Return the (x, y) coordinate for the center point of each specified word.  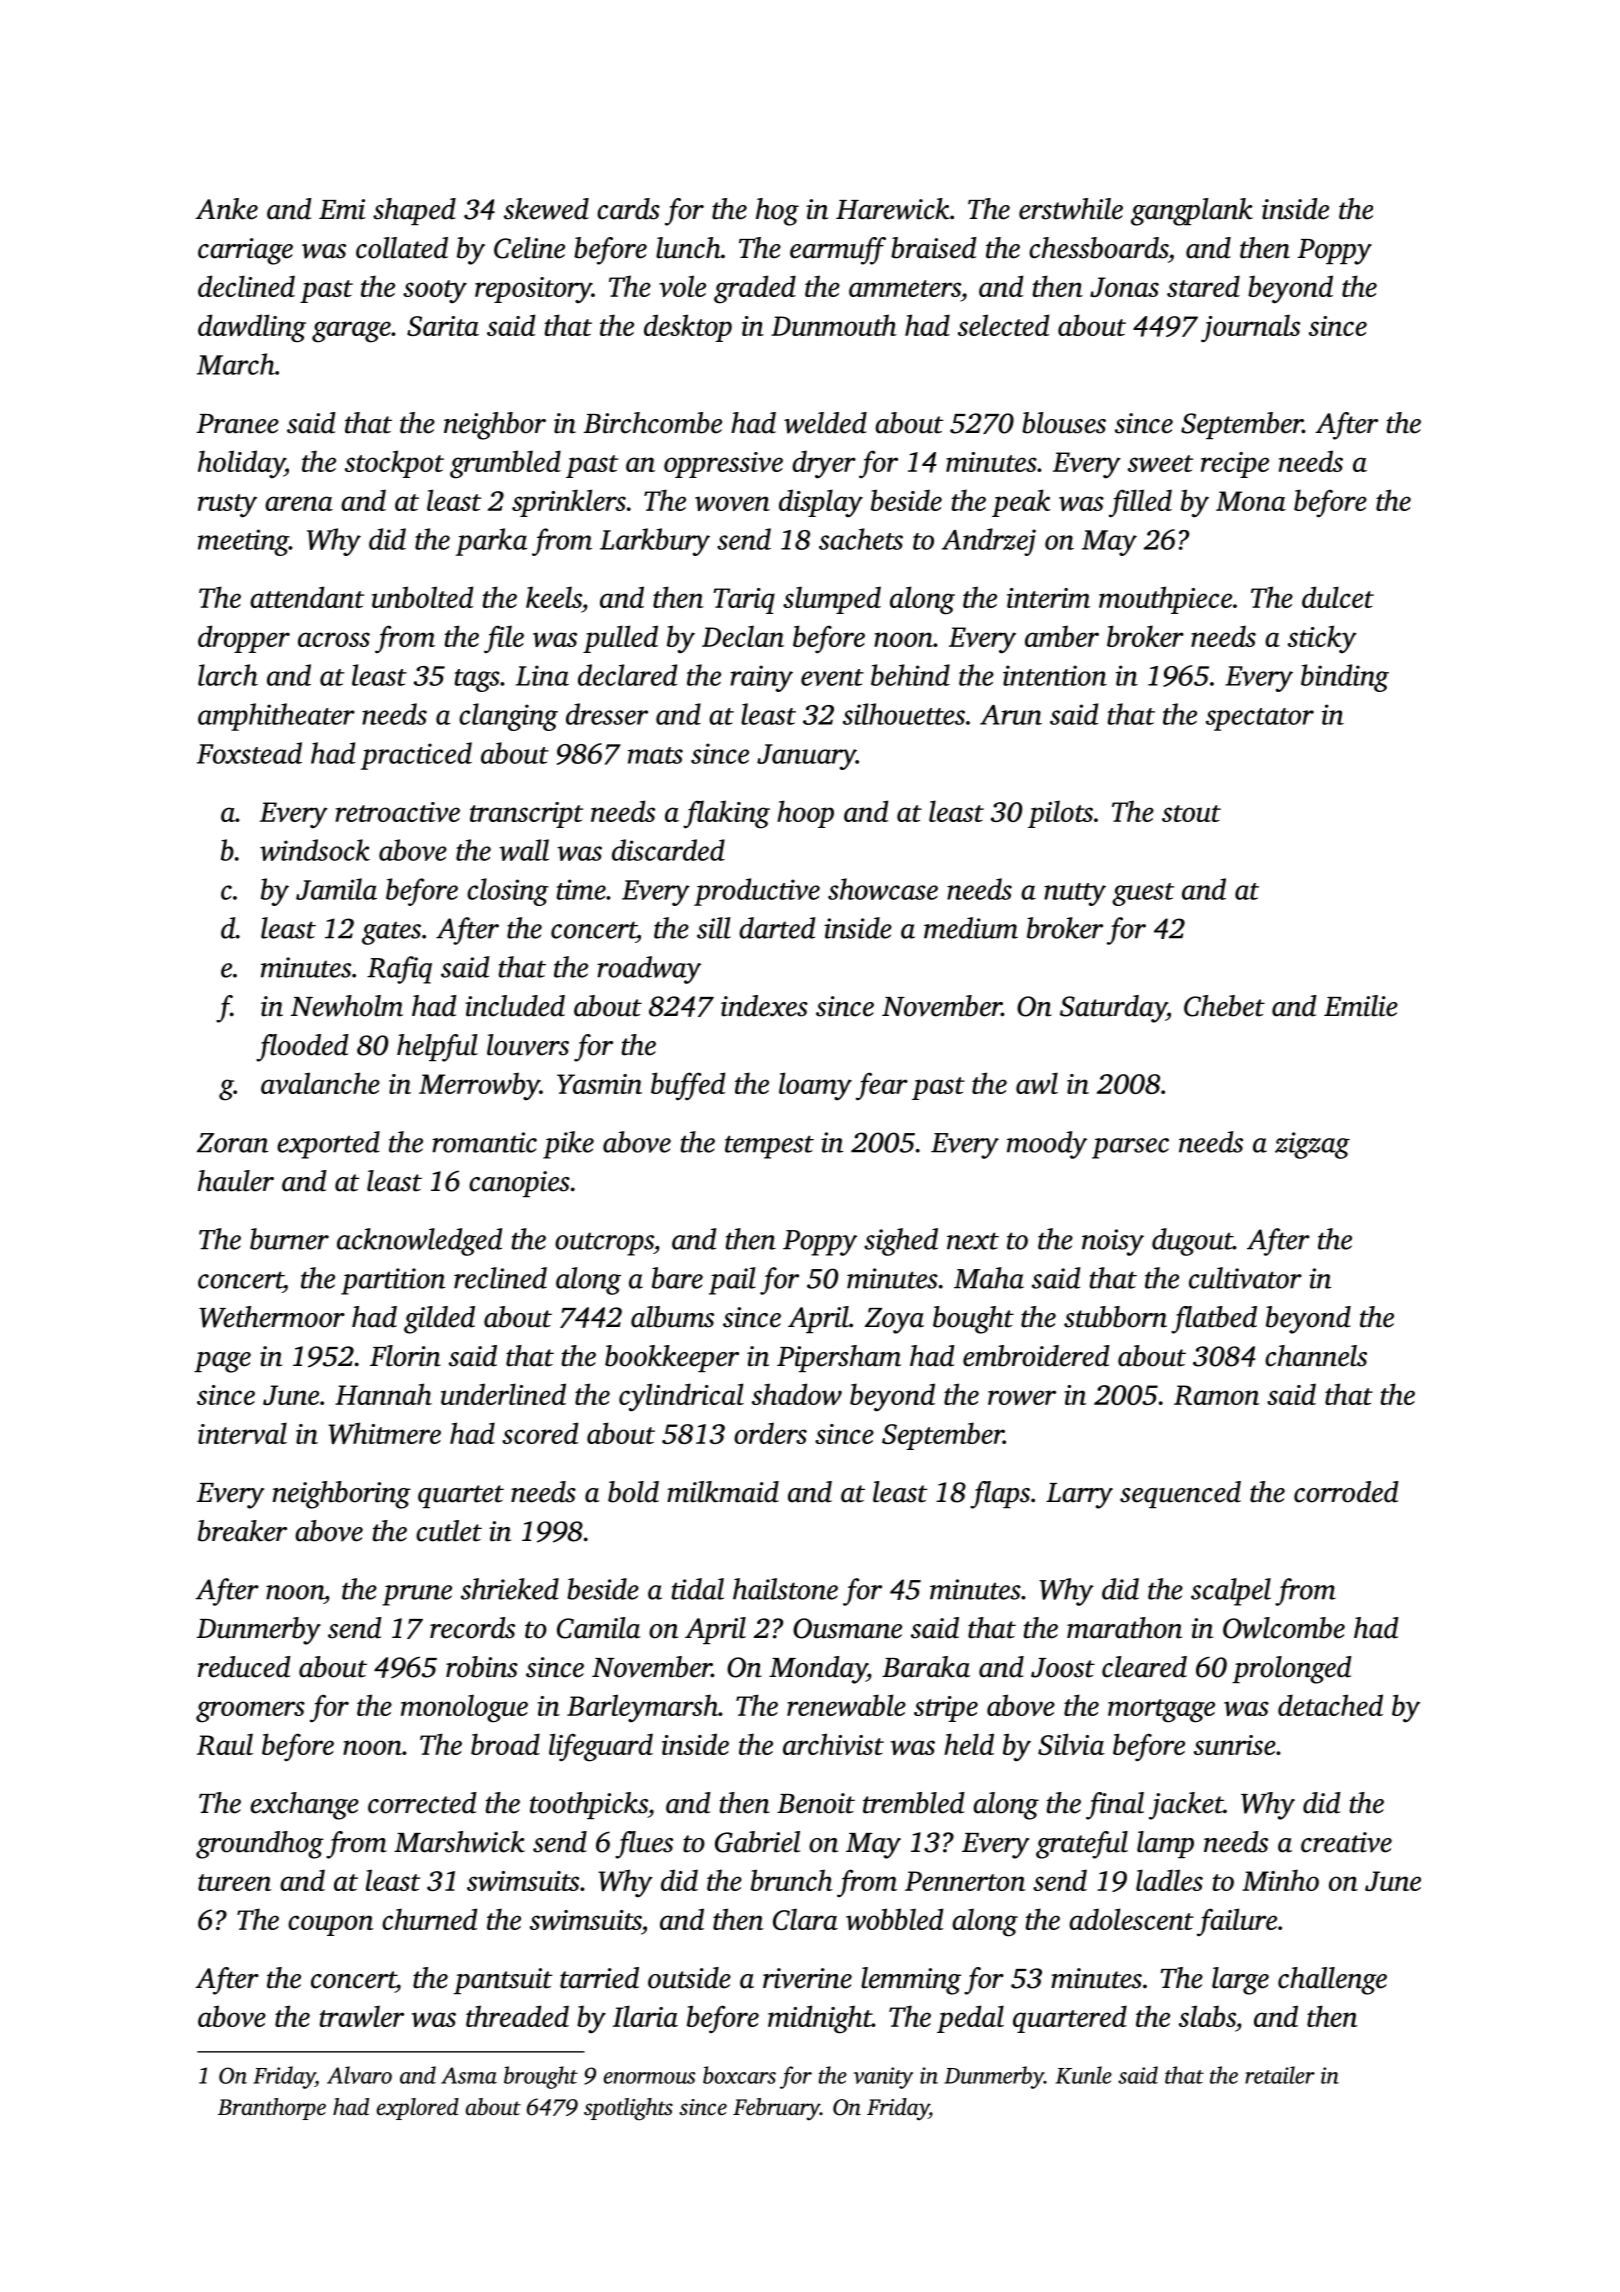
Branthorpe (272, 2109)
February (776, 2109)
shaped (414, 211)
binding (1345, 678)
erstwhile (1071, 209)
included (515, 1006)
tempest (769, 1147)
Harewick (892, 209)
